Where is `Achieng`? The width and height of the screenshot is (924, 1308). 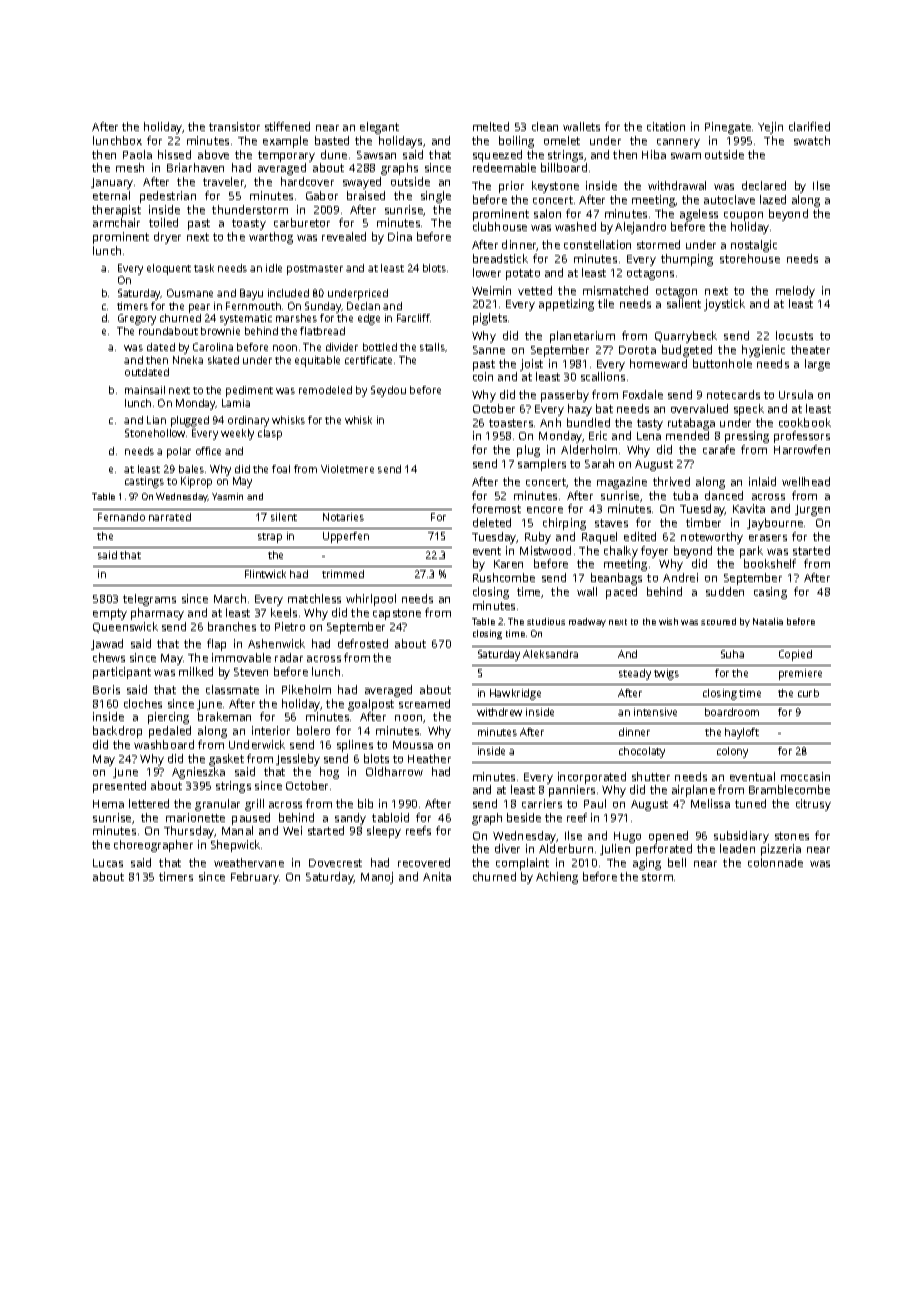 Achieng is located at coordinates (557, 878).
